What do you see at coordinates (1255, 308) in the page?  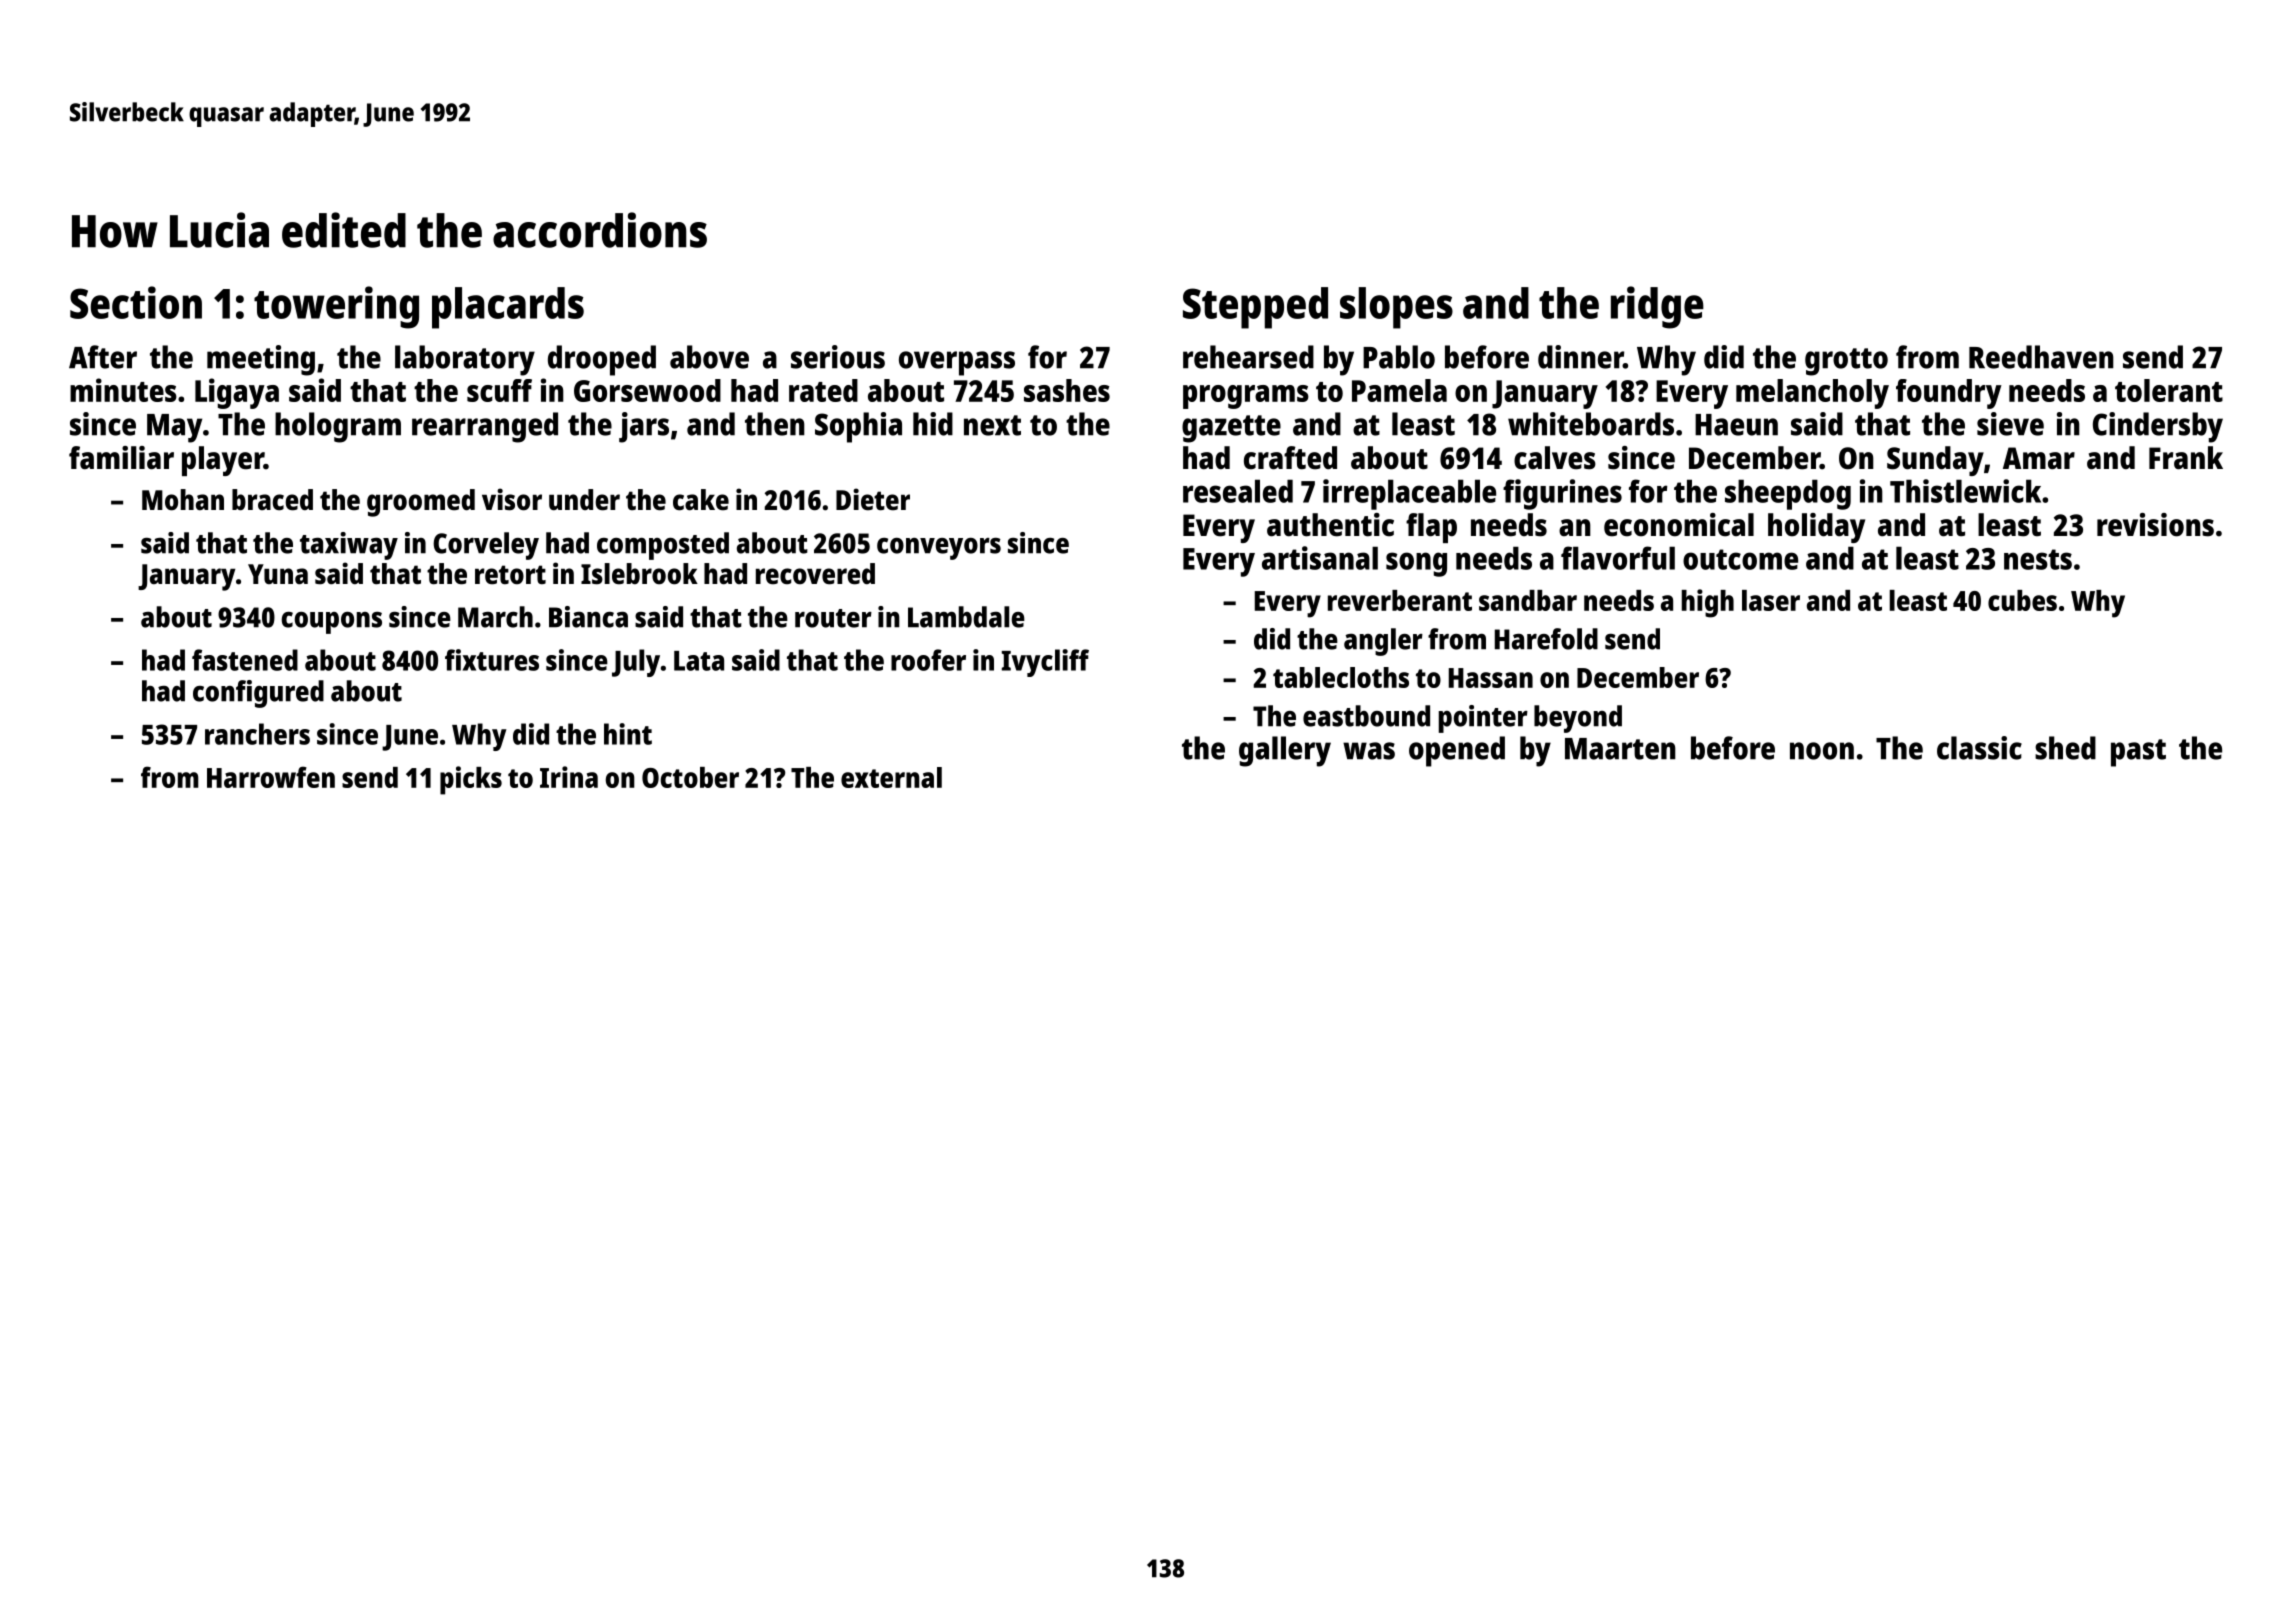 I see `Stepped` at bounding box center [1255, 308].
